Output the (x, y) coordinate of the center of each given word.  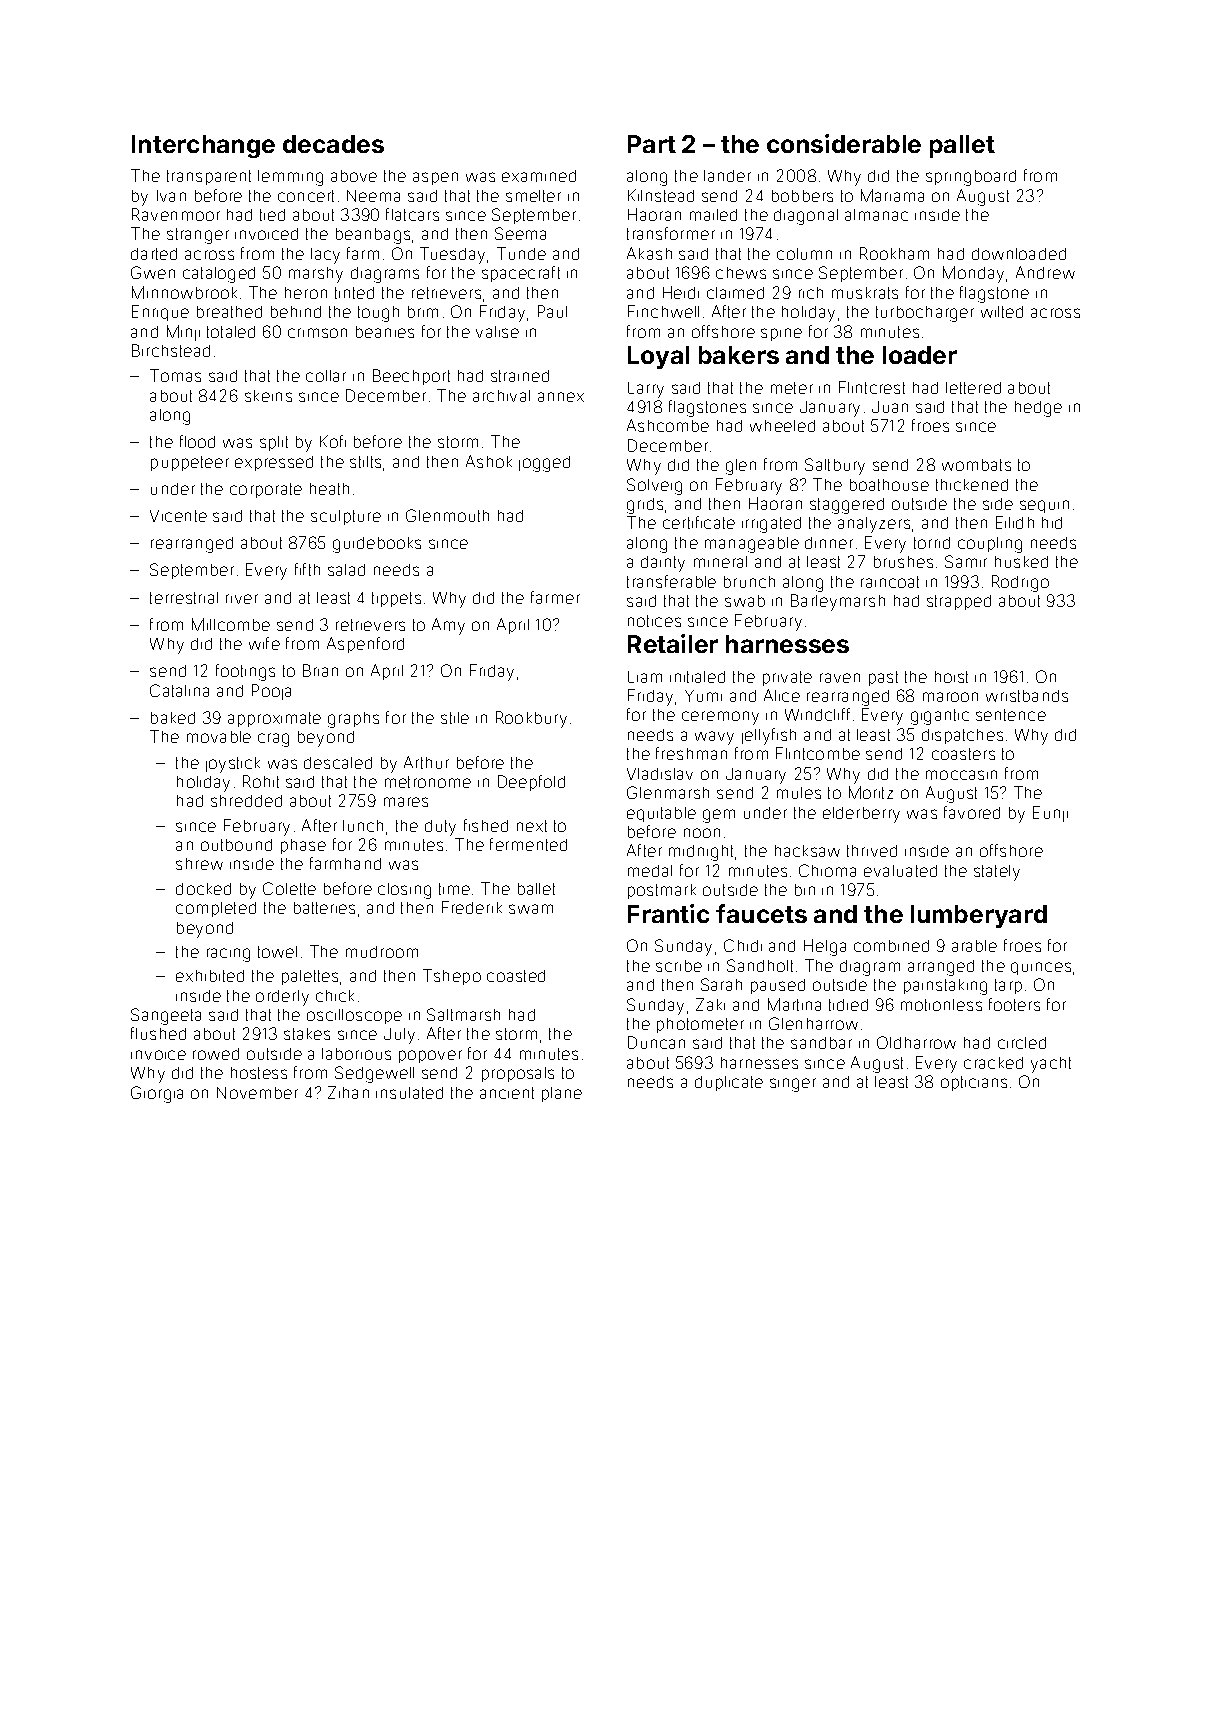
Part (652, 144)
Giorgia (157, 1094)
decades (333, 144)
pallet (962, 146)
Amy (448, 626)
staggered (847, 506)
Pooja (271, 692)
